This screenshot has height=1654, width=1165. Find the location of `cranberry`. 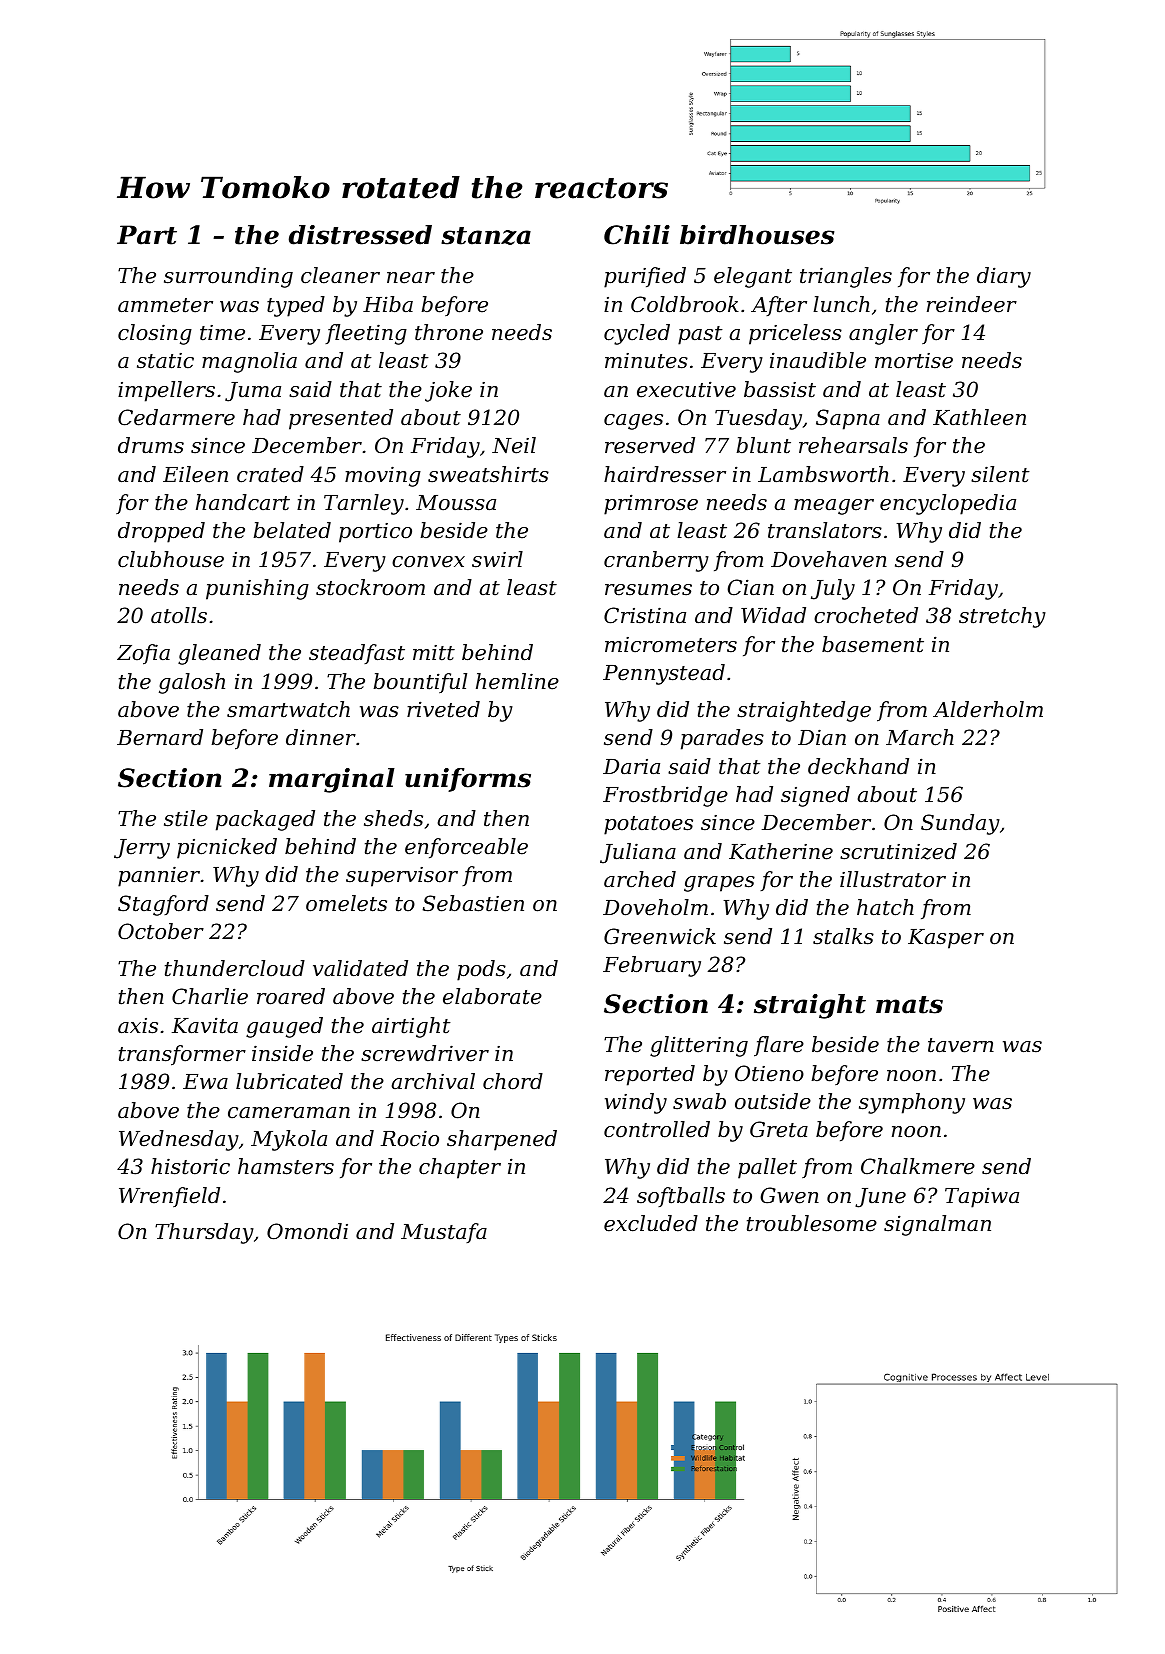

cranberry is located at coordinates (656, 561).
